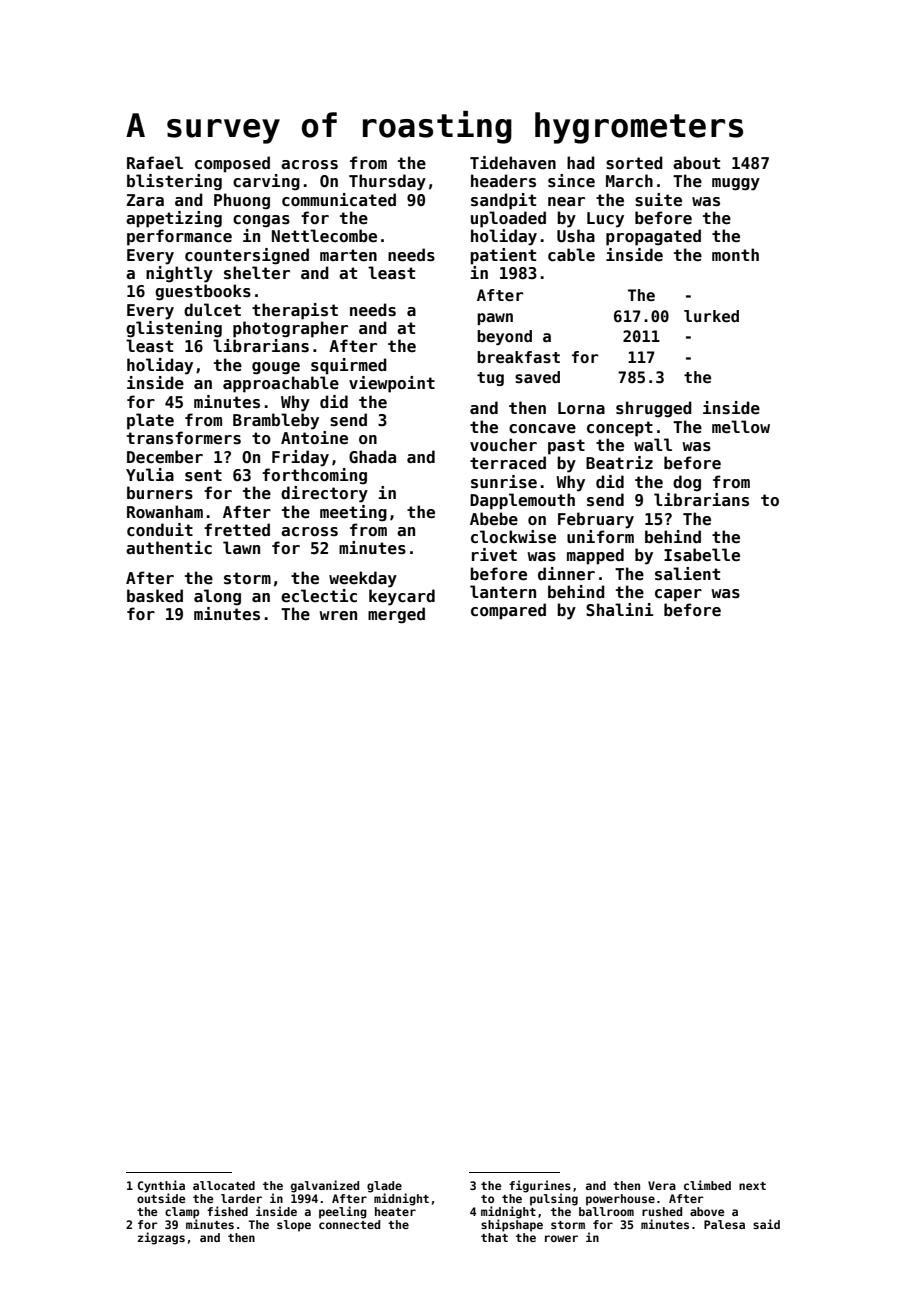 The height and width of the image is (1316, 908). What do you see at coordinates (503, 256) in the image?
I see `patient` at bounding box center [503, 256].
